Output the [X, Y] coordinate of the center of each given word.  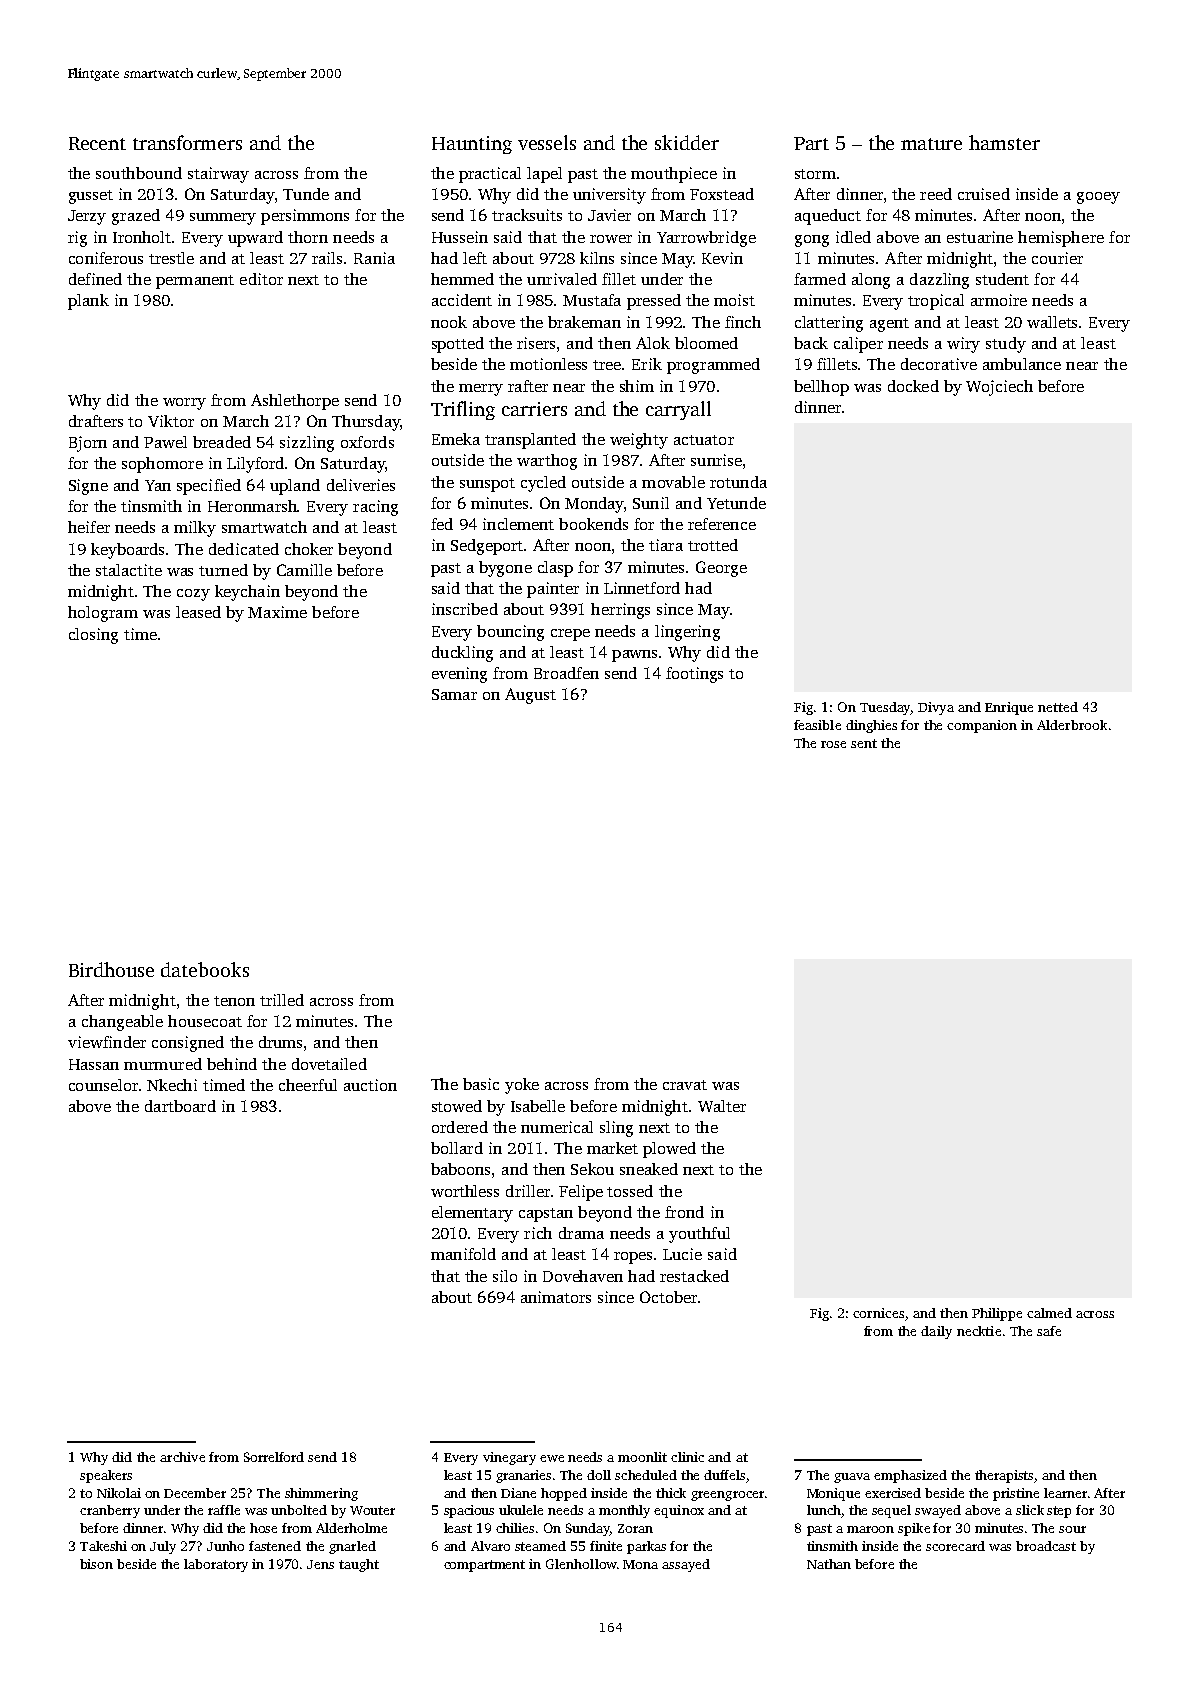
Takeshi [103, 1546]
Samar [454, 694]
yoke [522, 1086]
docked [913, 386]
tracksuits [527, 215]
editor [261, 279]
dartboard [180, 1106]
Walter [722, 1106]
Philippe [997, 1314]
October [668, 1297]
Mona [640, 1564]
